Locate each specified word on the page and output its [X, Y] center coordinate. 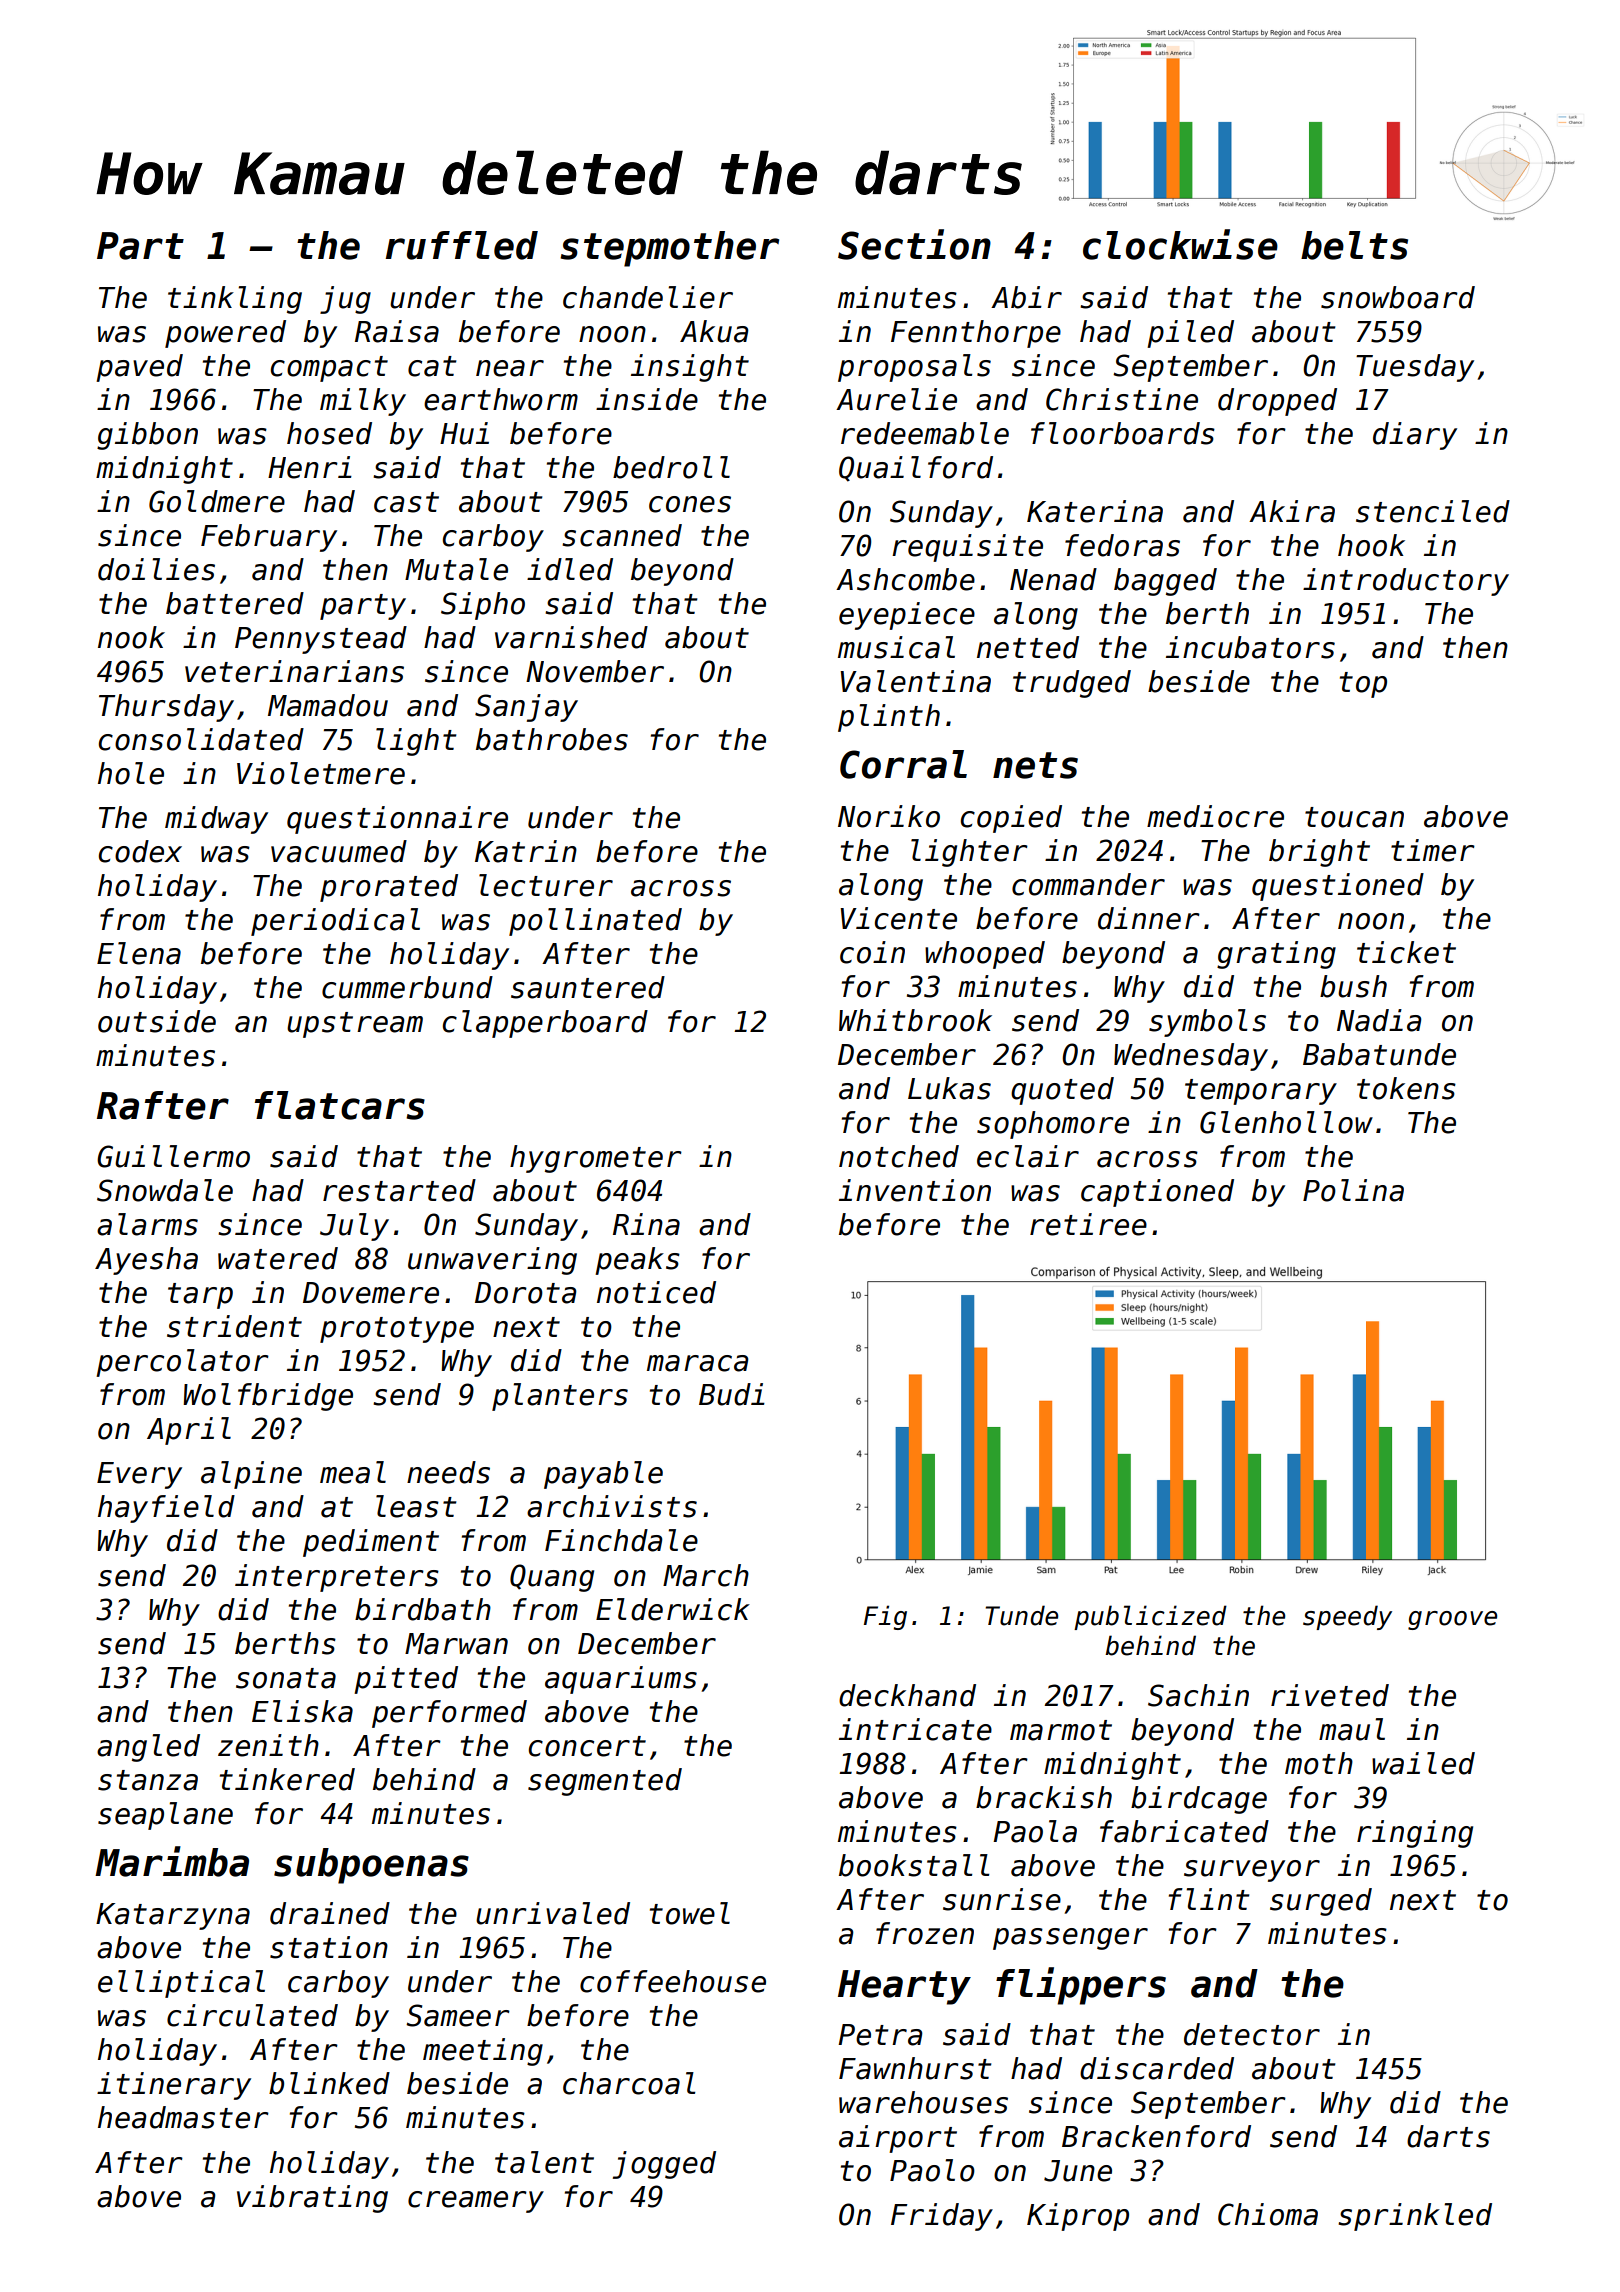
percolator [182, 1363]
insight [690, 368]
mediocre [1215, 816]
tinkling [235, 300]
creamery [476, 2202]
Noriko [889, 816]
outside [157, 1021]
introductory [1406, 582]
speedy [1347, 1617]
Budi [732, 1394]
